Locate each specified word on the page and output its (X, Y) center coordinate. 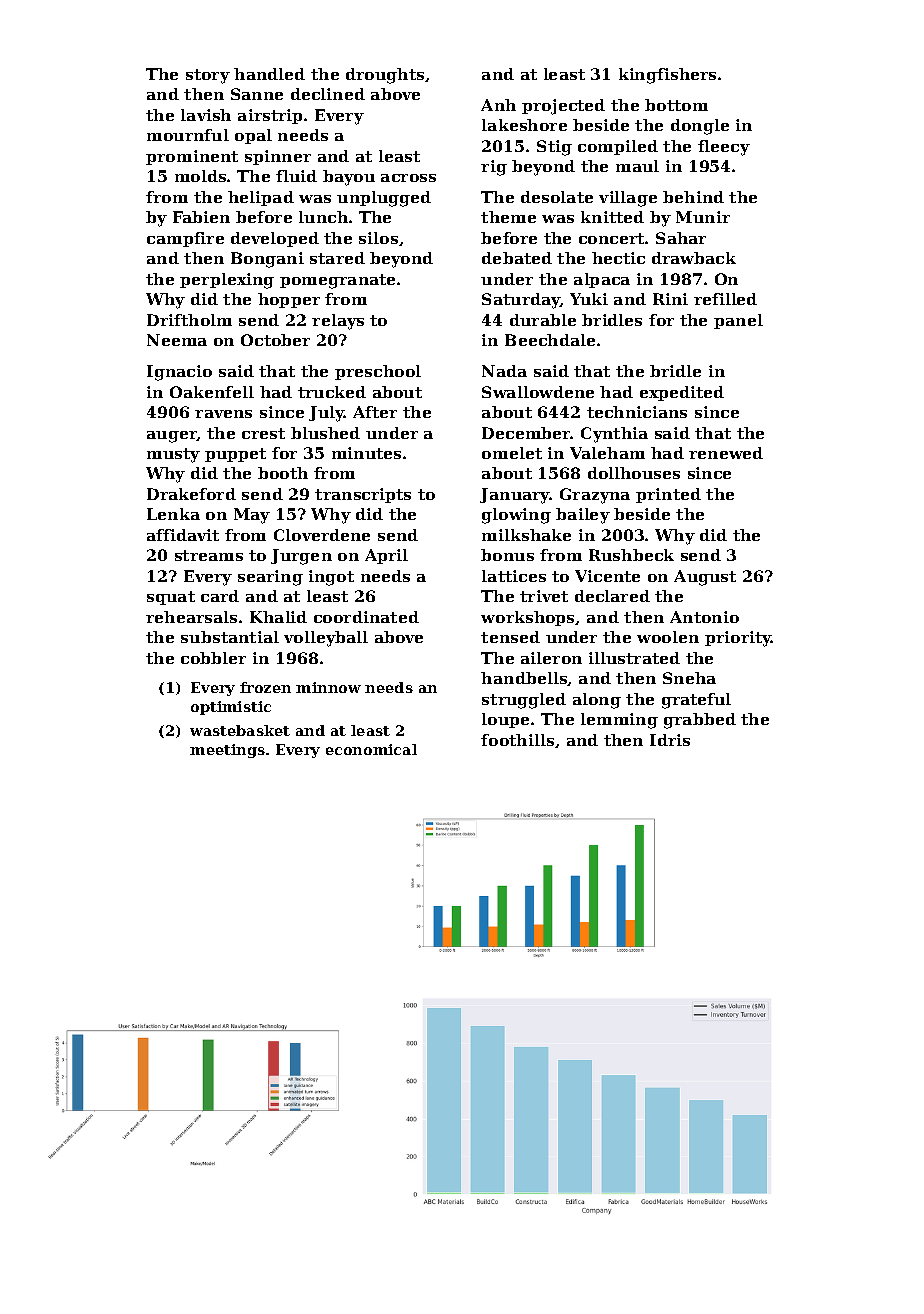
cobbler (213, 658)
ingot (331, 578)
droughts (385, 76)
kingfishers (667, 76)
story (208, 76)
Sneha (689, 678)
